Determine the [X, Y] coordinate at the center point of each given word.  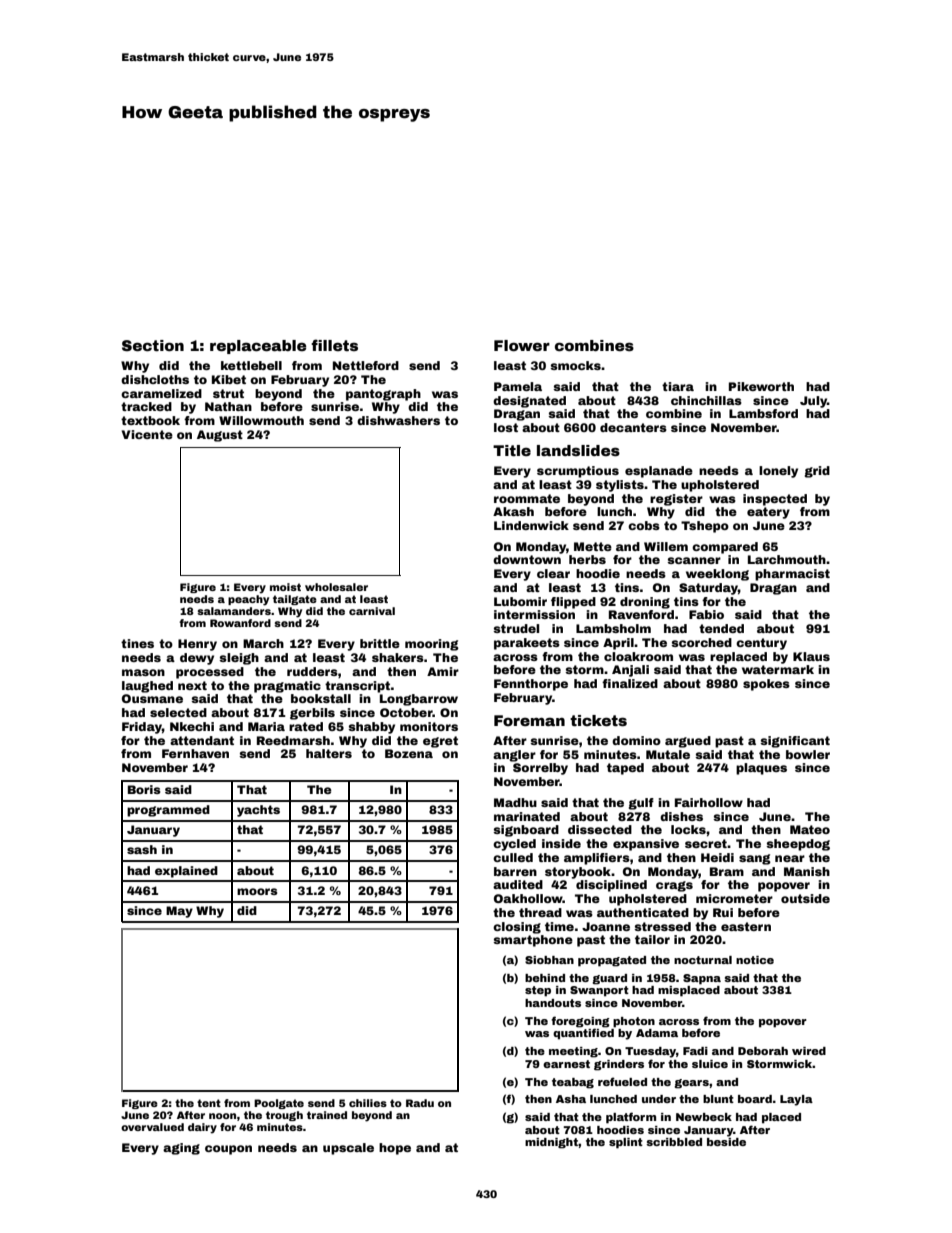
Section [153, 345]
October [406, 712]
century [761, 644]
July [813, 402]
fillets [334, 345]
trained [327, 1115]
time [559, 926]
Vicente [147, 434]
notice [755, 960]
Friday [142, 728]
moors [257, 891]
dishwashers [398, 420]
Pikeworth [761, 386]
